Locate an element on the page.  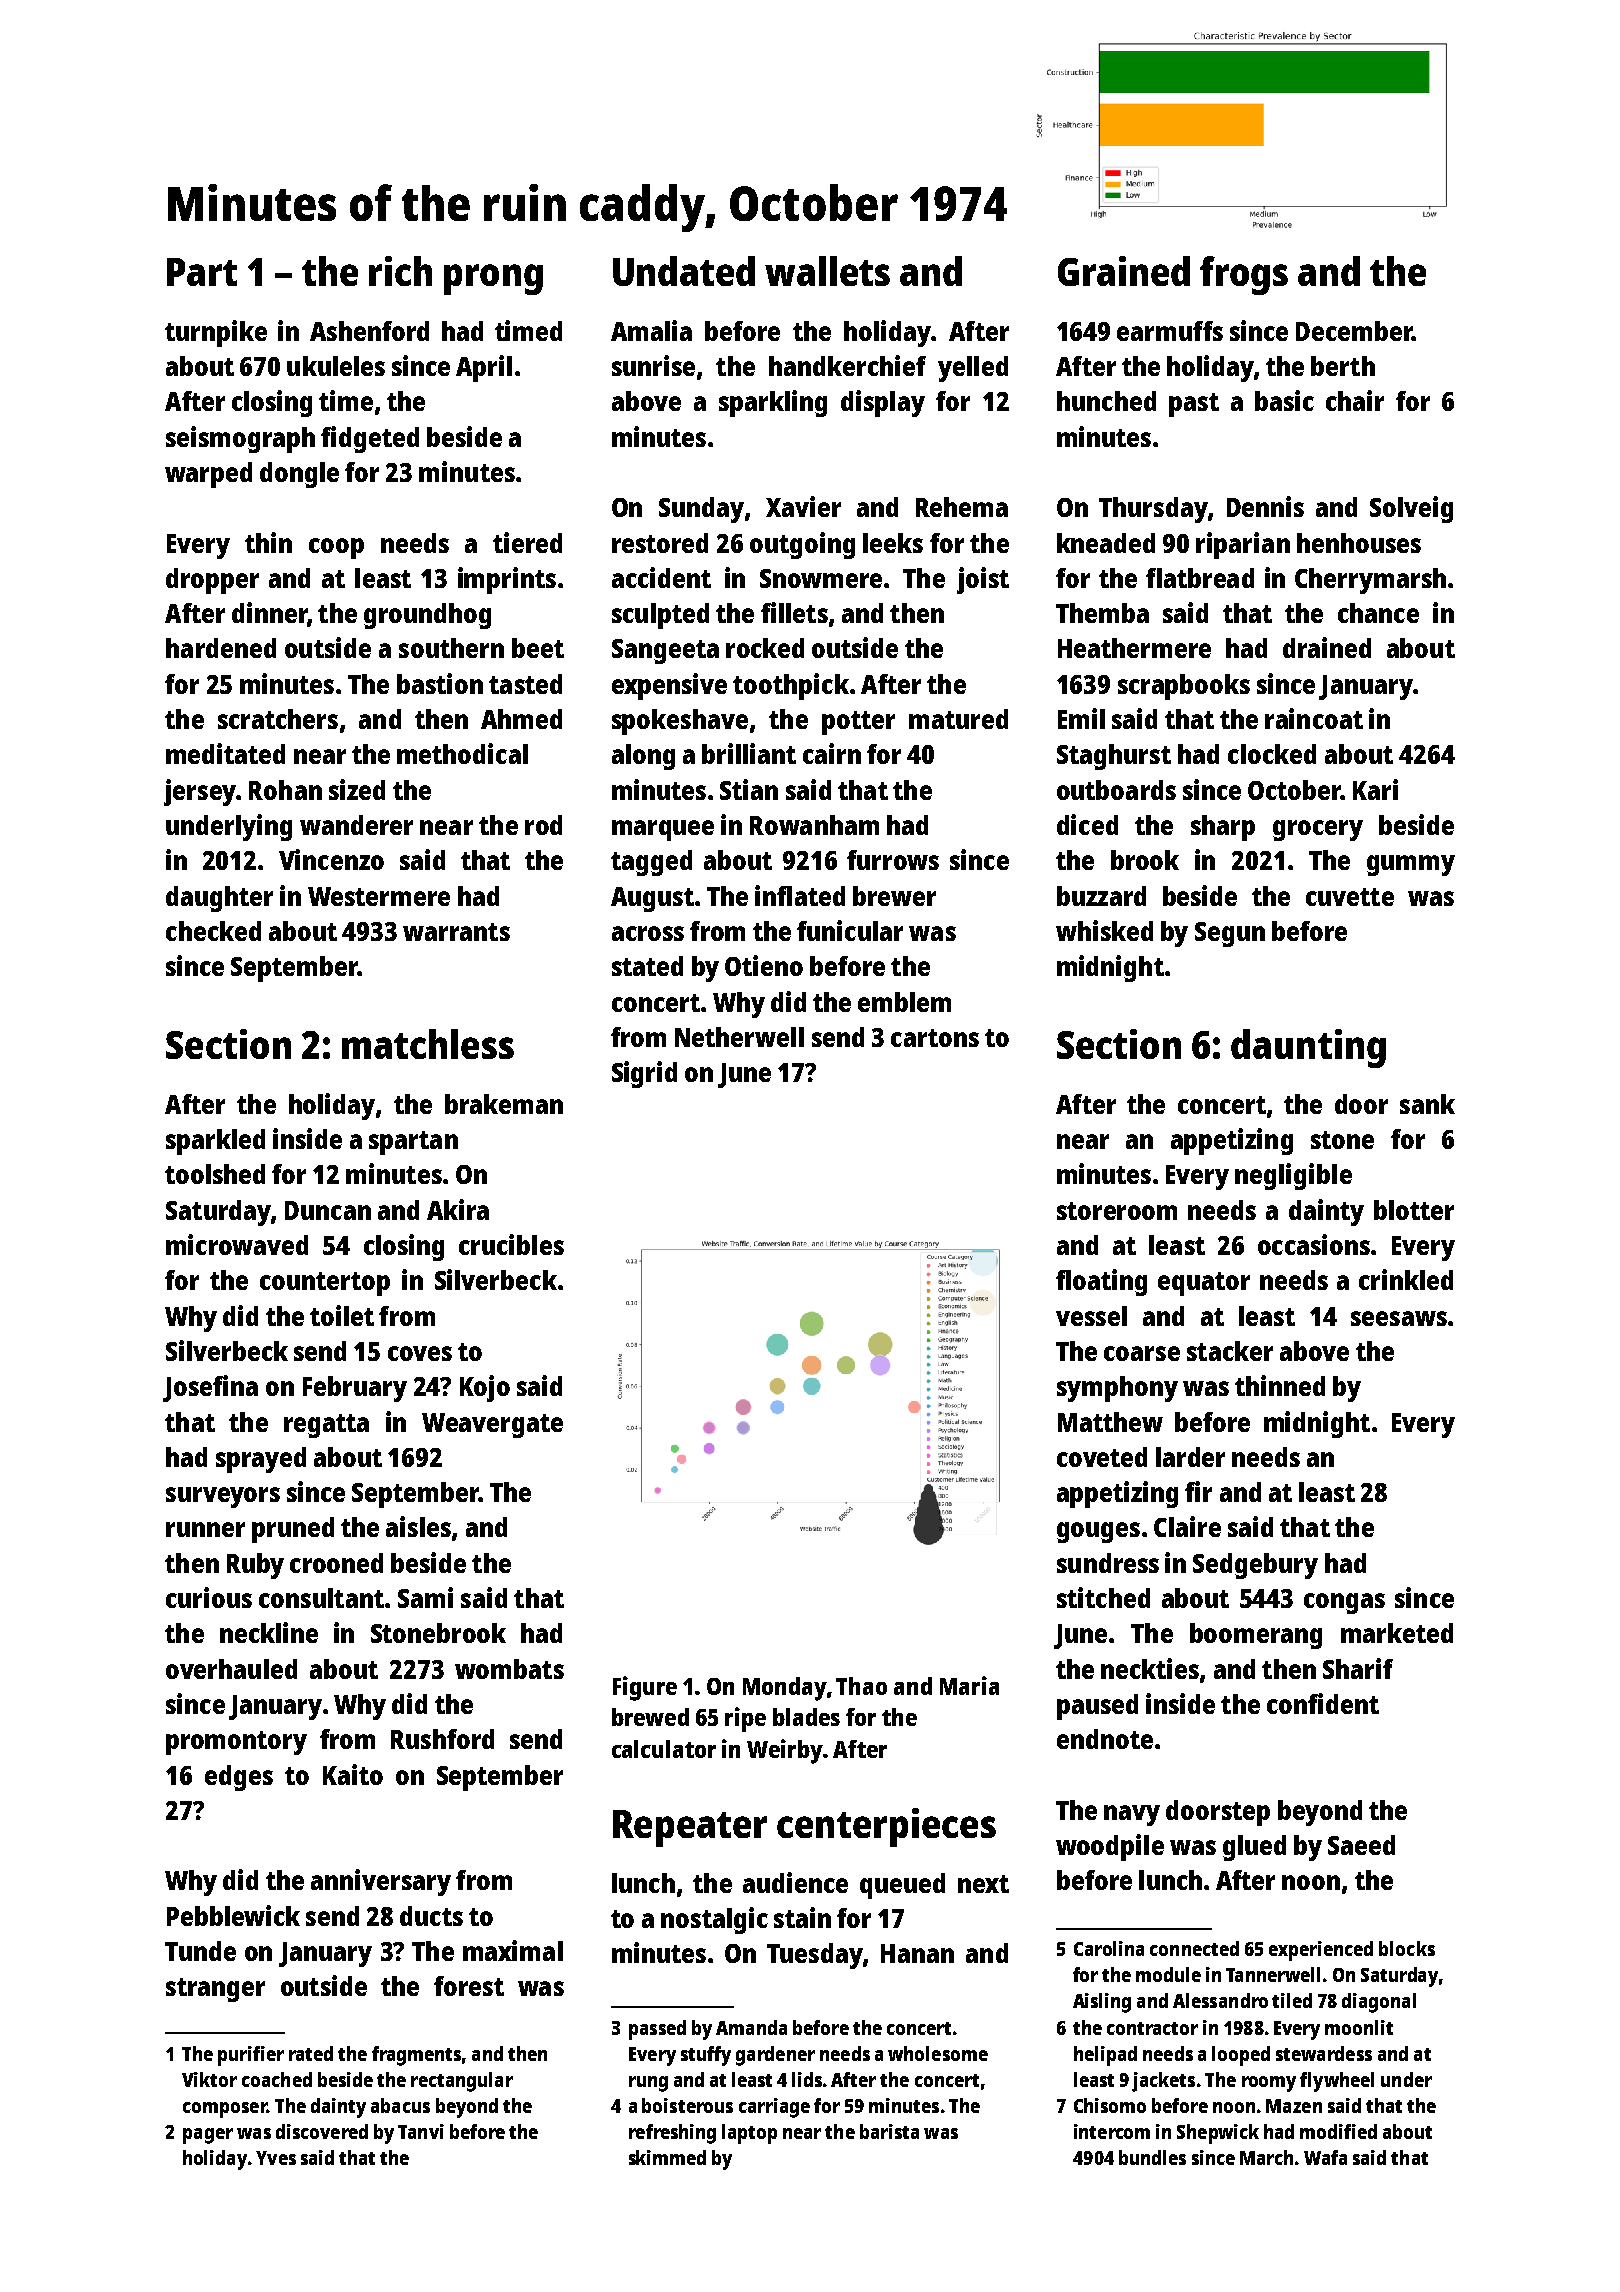
Rehema is located at coordinates (962, 507).
